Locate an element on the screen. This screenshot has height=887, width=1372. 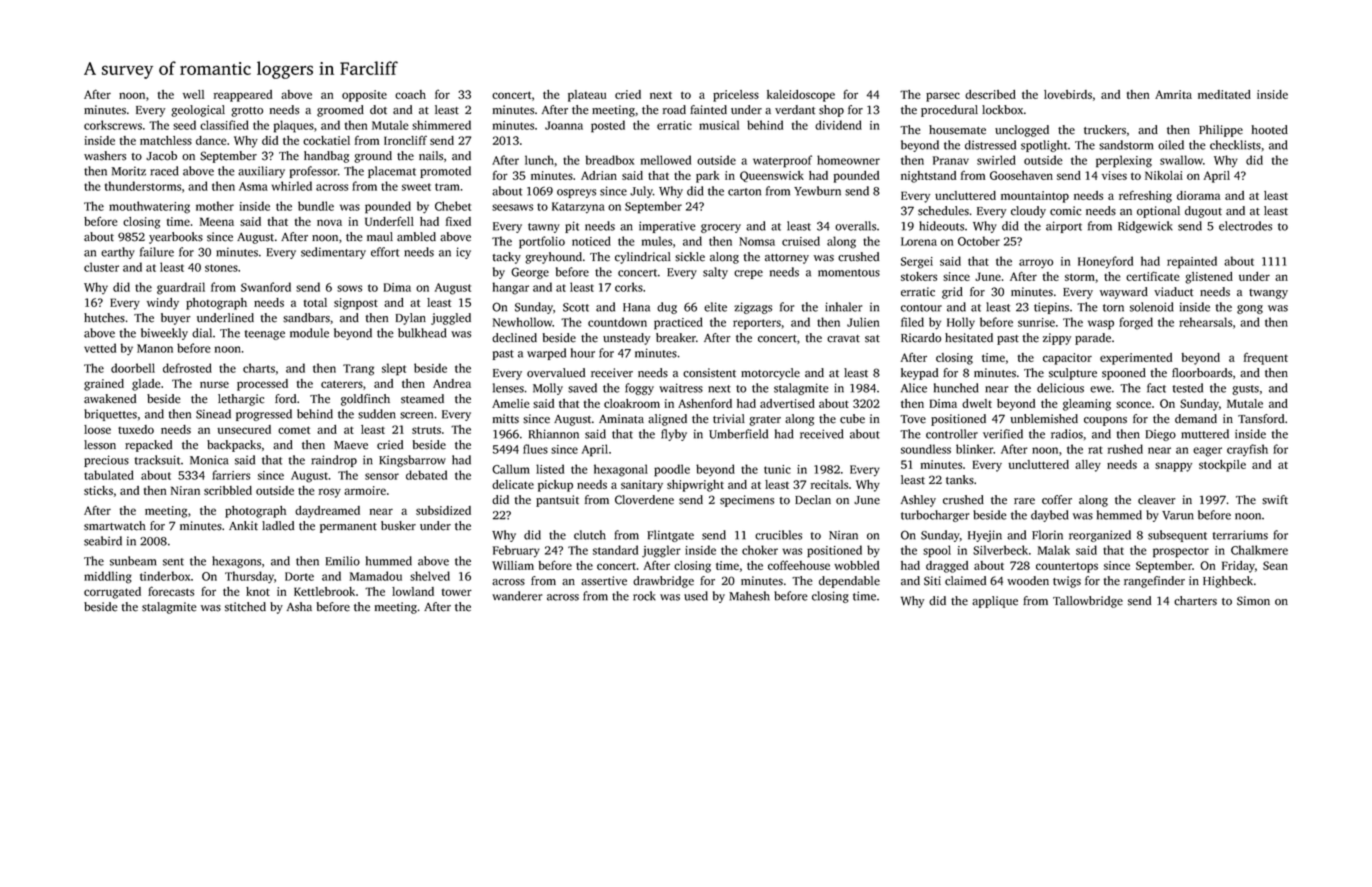
hunched is located at coordinates (956, 388).
